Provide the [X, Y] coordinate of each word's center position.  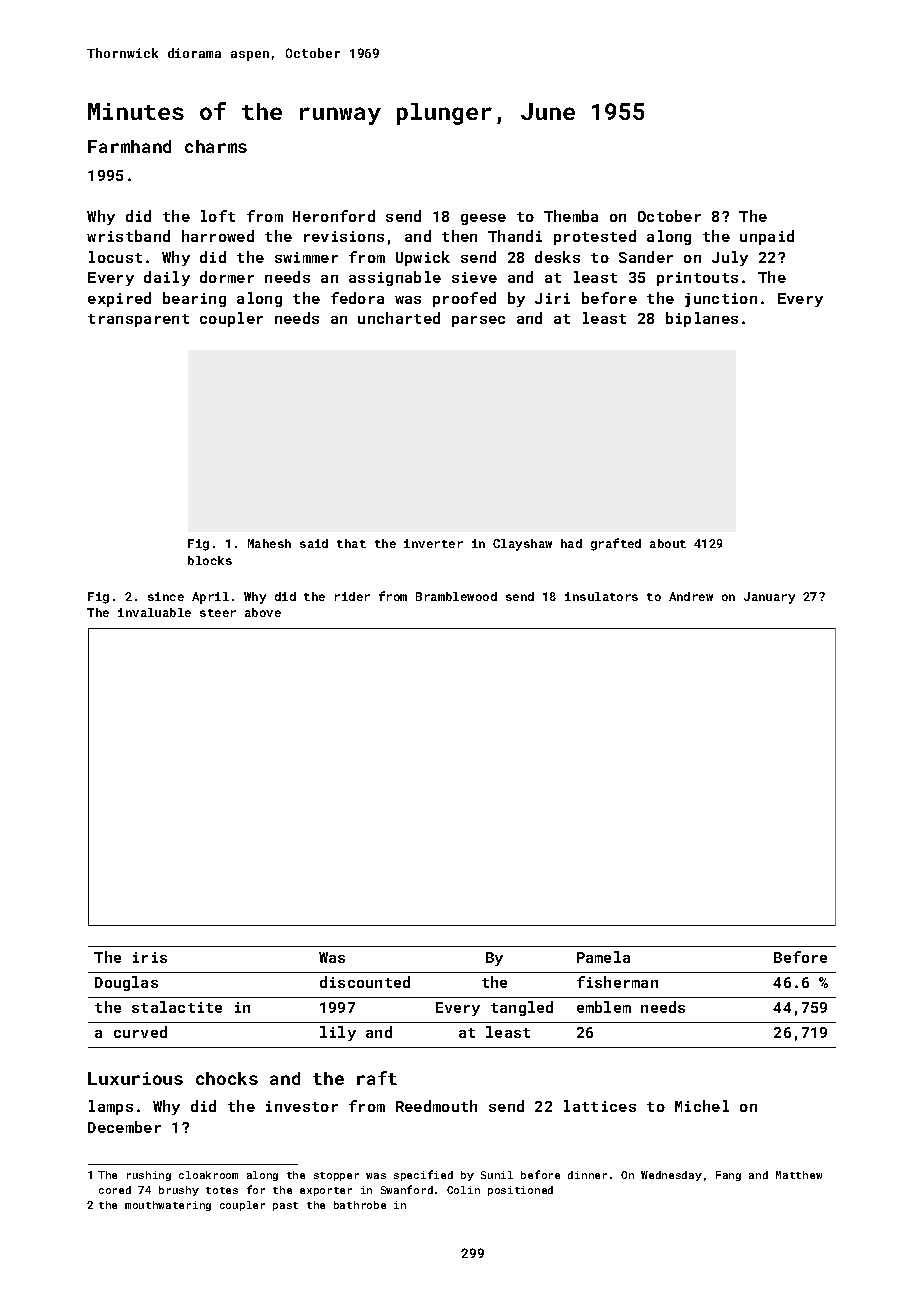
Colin [463, 1190]
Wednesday [671, 1176]
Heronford [334, 216]
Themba [571, 216]
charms [216, 146]
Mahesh [269, 543]
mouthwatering [168, 1206]
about [668, 543]
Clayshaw [522, 545]
